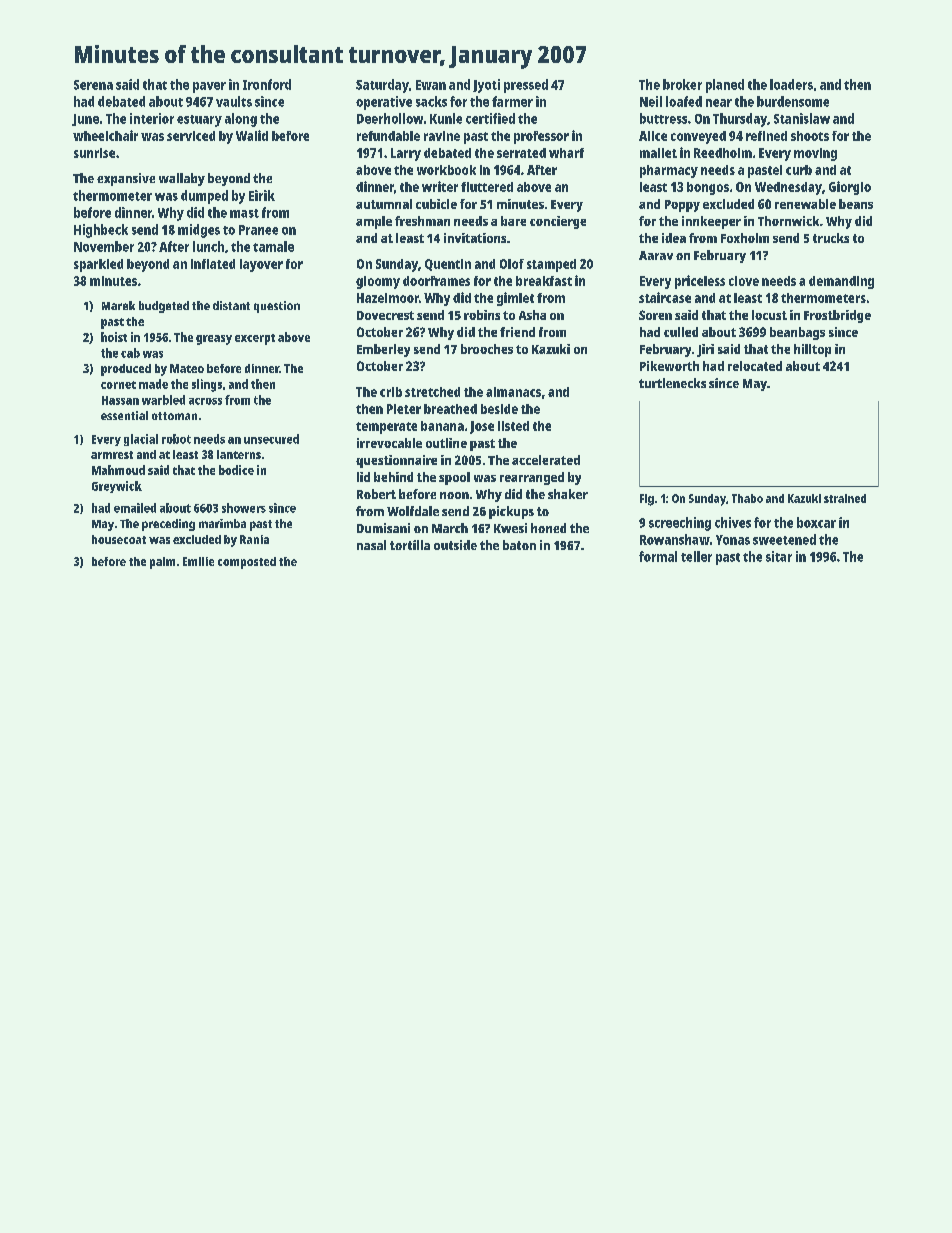  Describe the element at coordinates (513, 392) in the screenshot. I see `almanacs` at that location.
